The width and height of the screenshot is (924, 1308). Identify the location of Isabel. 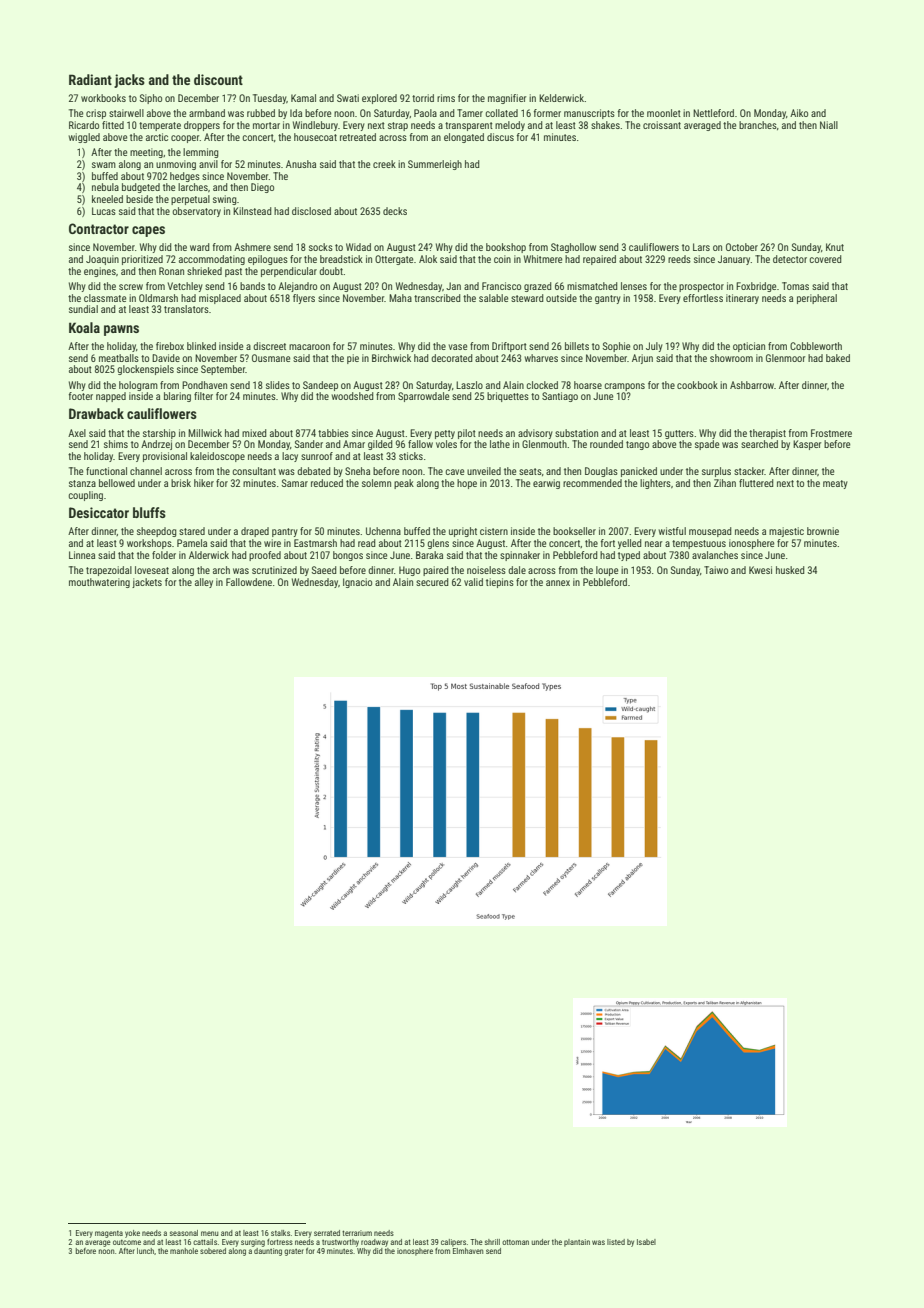
(646, 1242).
